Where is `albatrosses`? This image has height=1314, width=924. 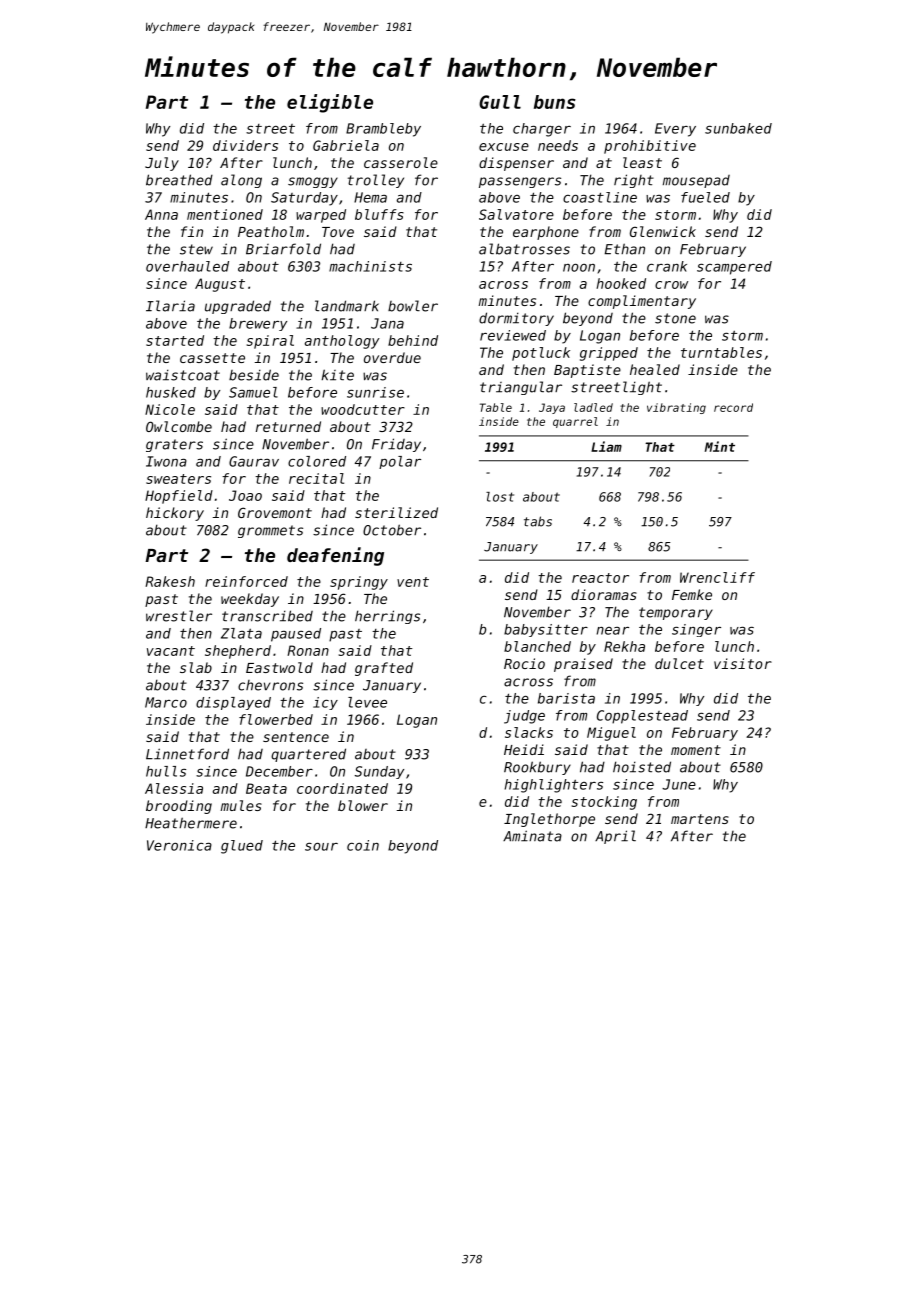 albatrosses is located at coordinates (524, 249).
